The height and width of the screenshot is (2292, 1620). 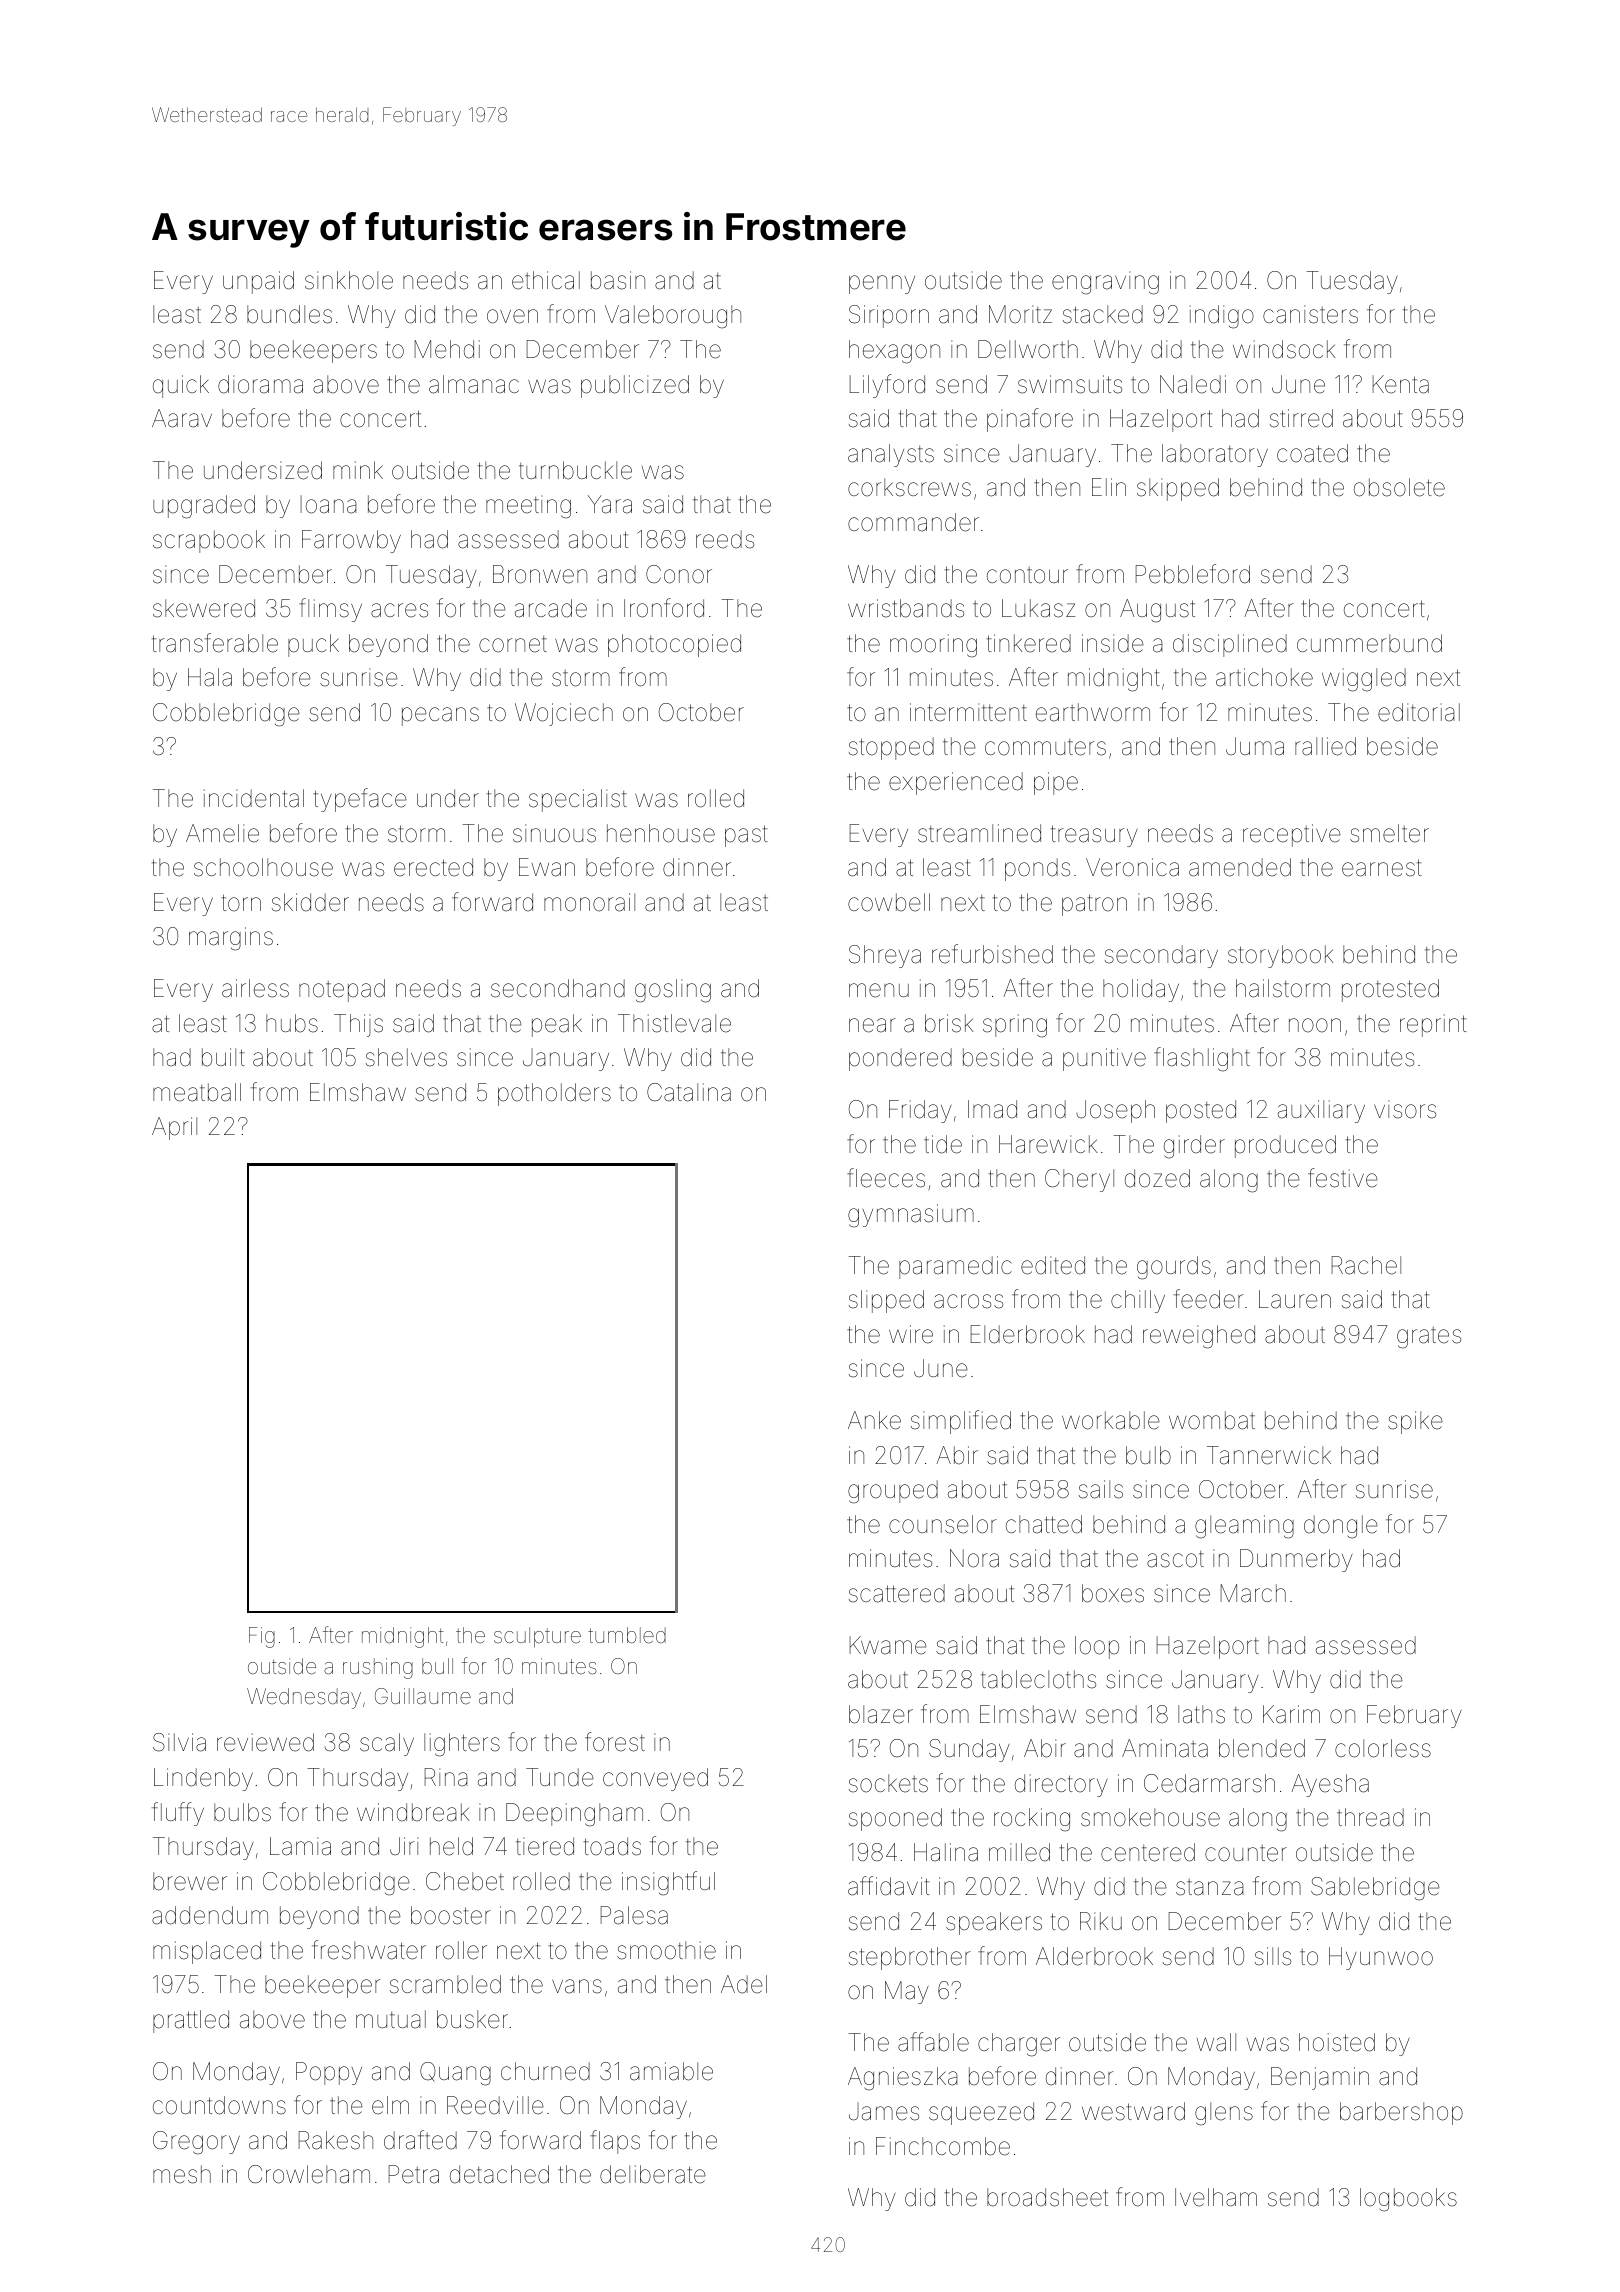 I want to click on produced, so click(x=1285, y=1146).
